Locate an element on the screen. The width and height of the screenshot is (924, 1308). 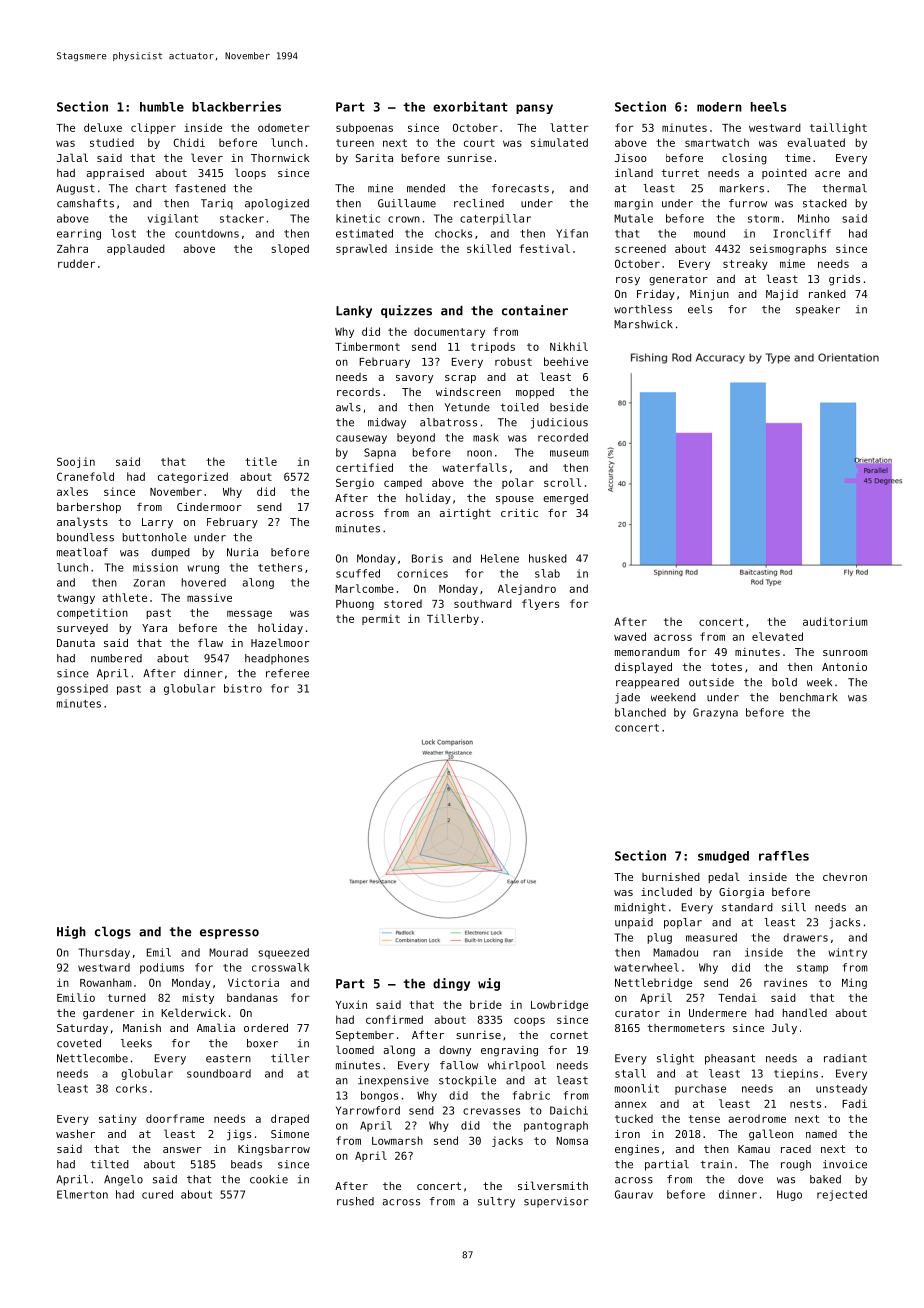
court is located at coordinates (479, 143).
